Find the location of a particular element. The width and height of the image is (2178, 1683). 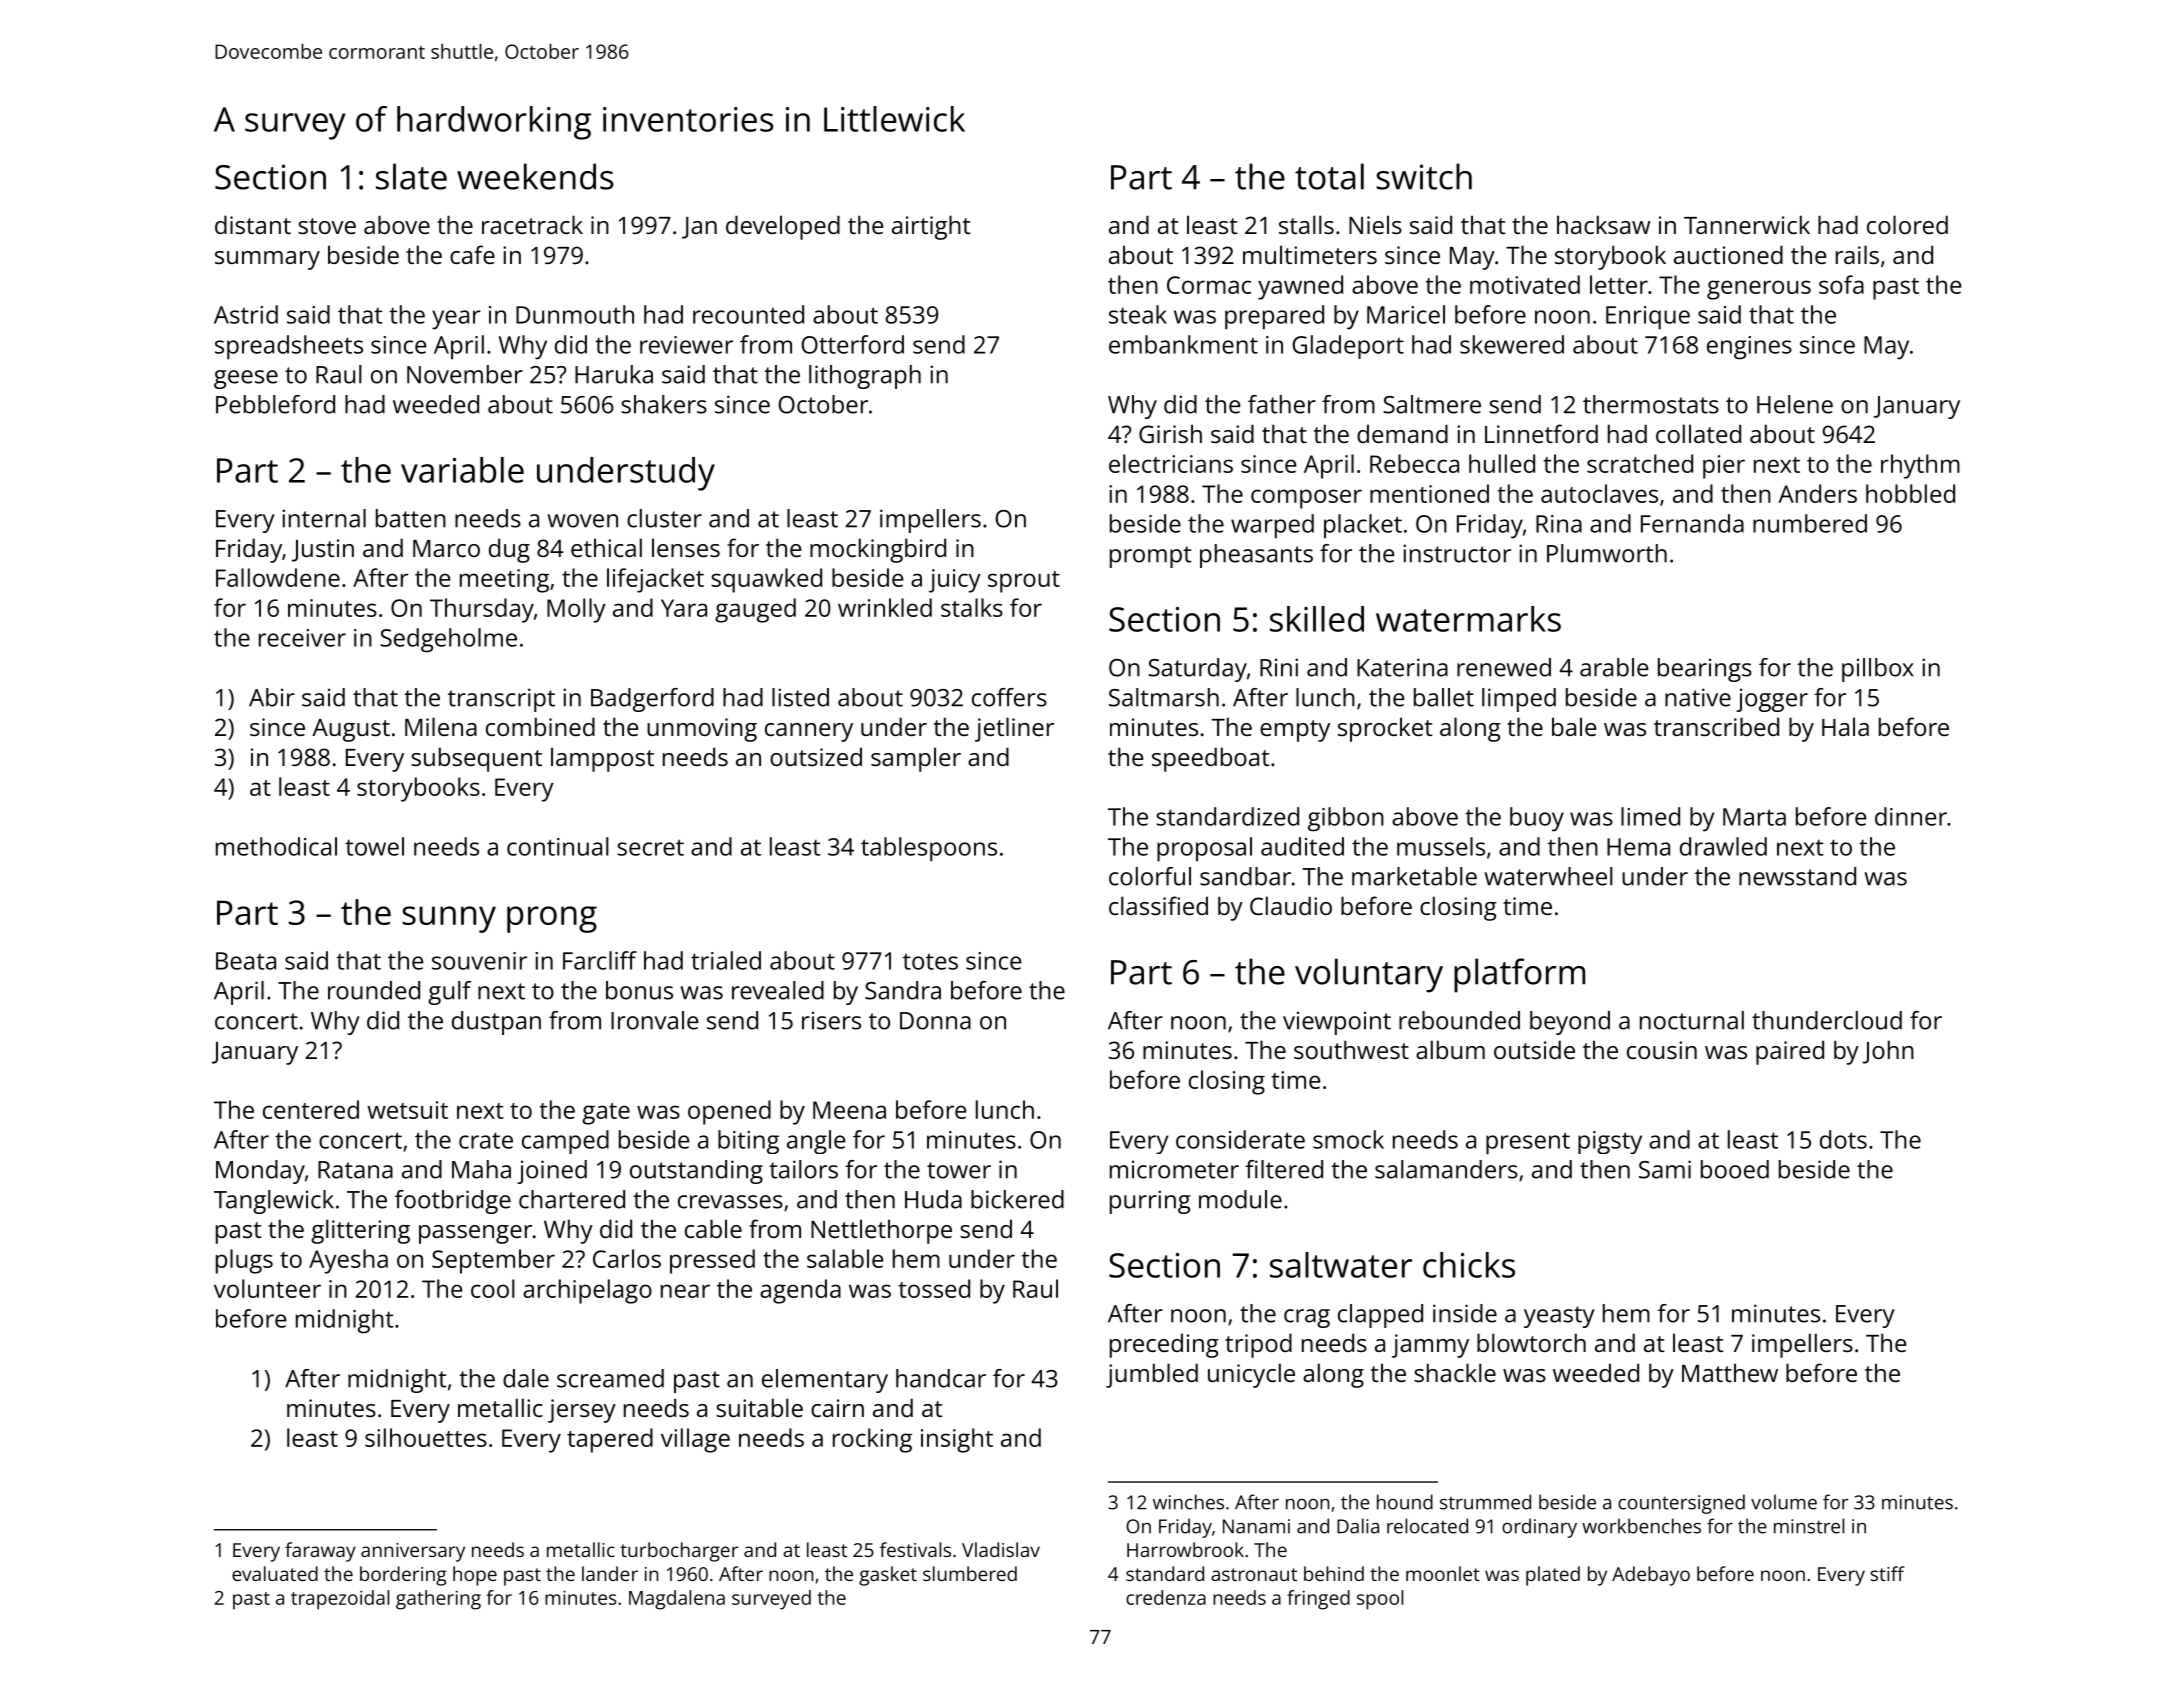

Ayesha is located at coordinates (348, 1261).
